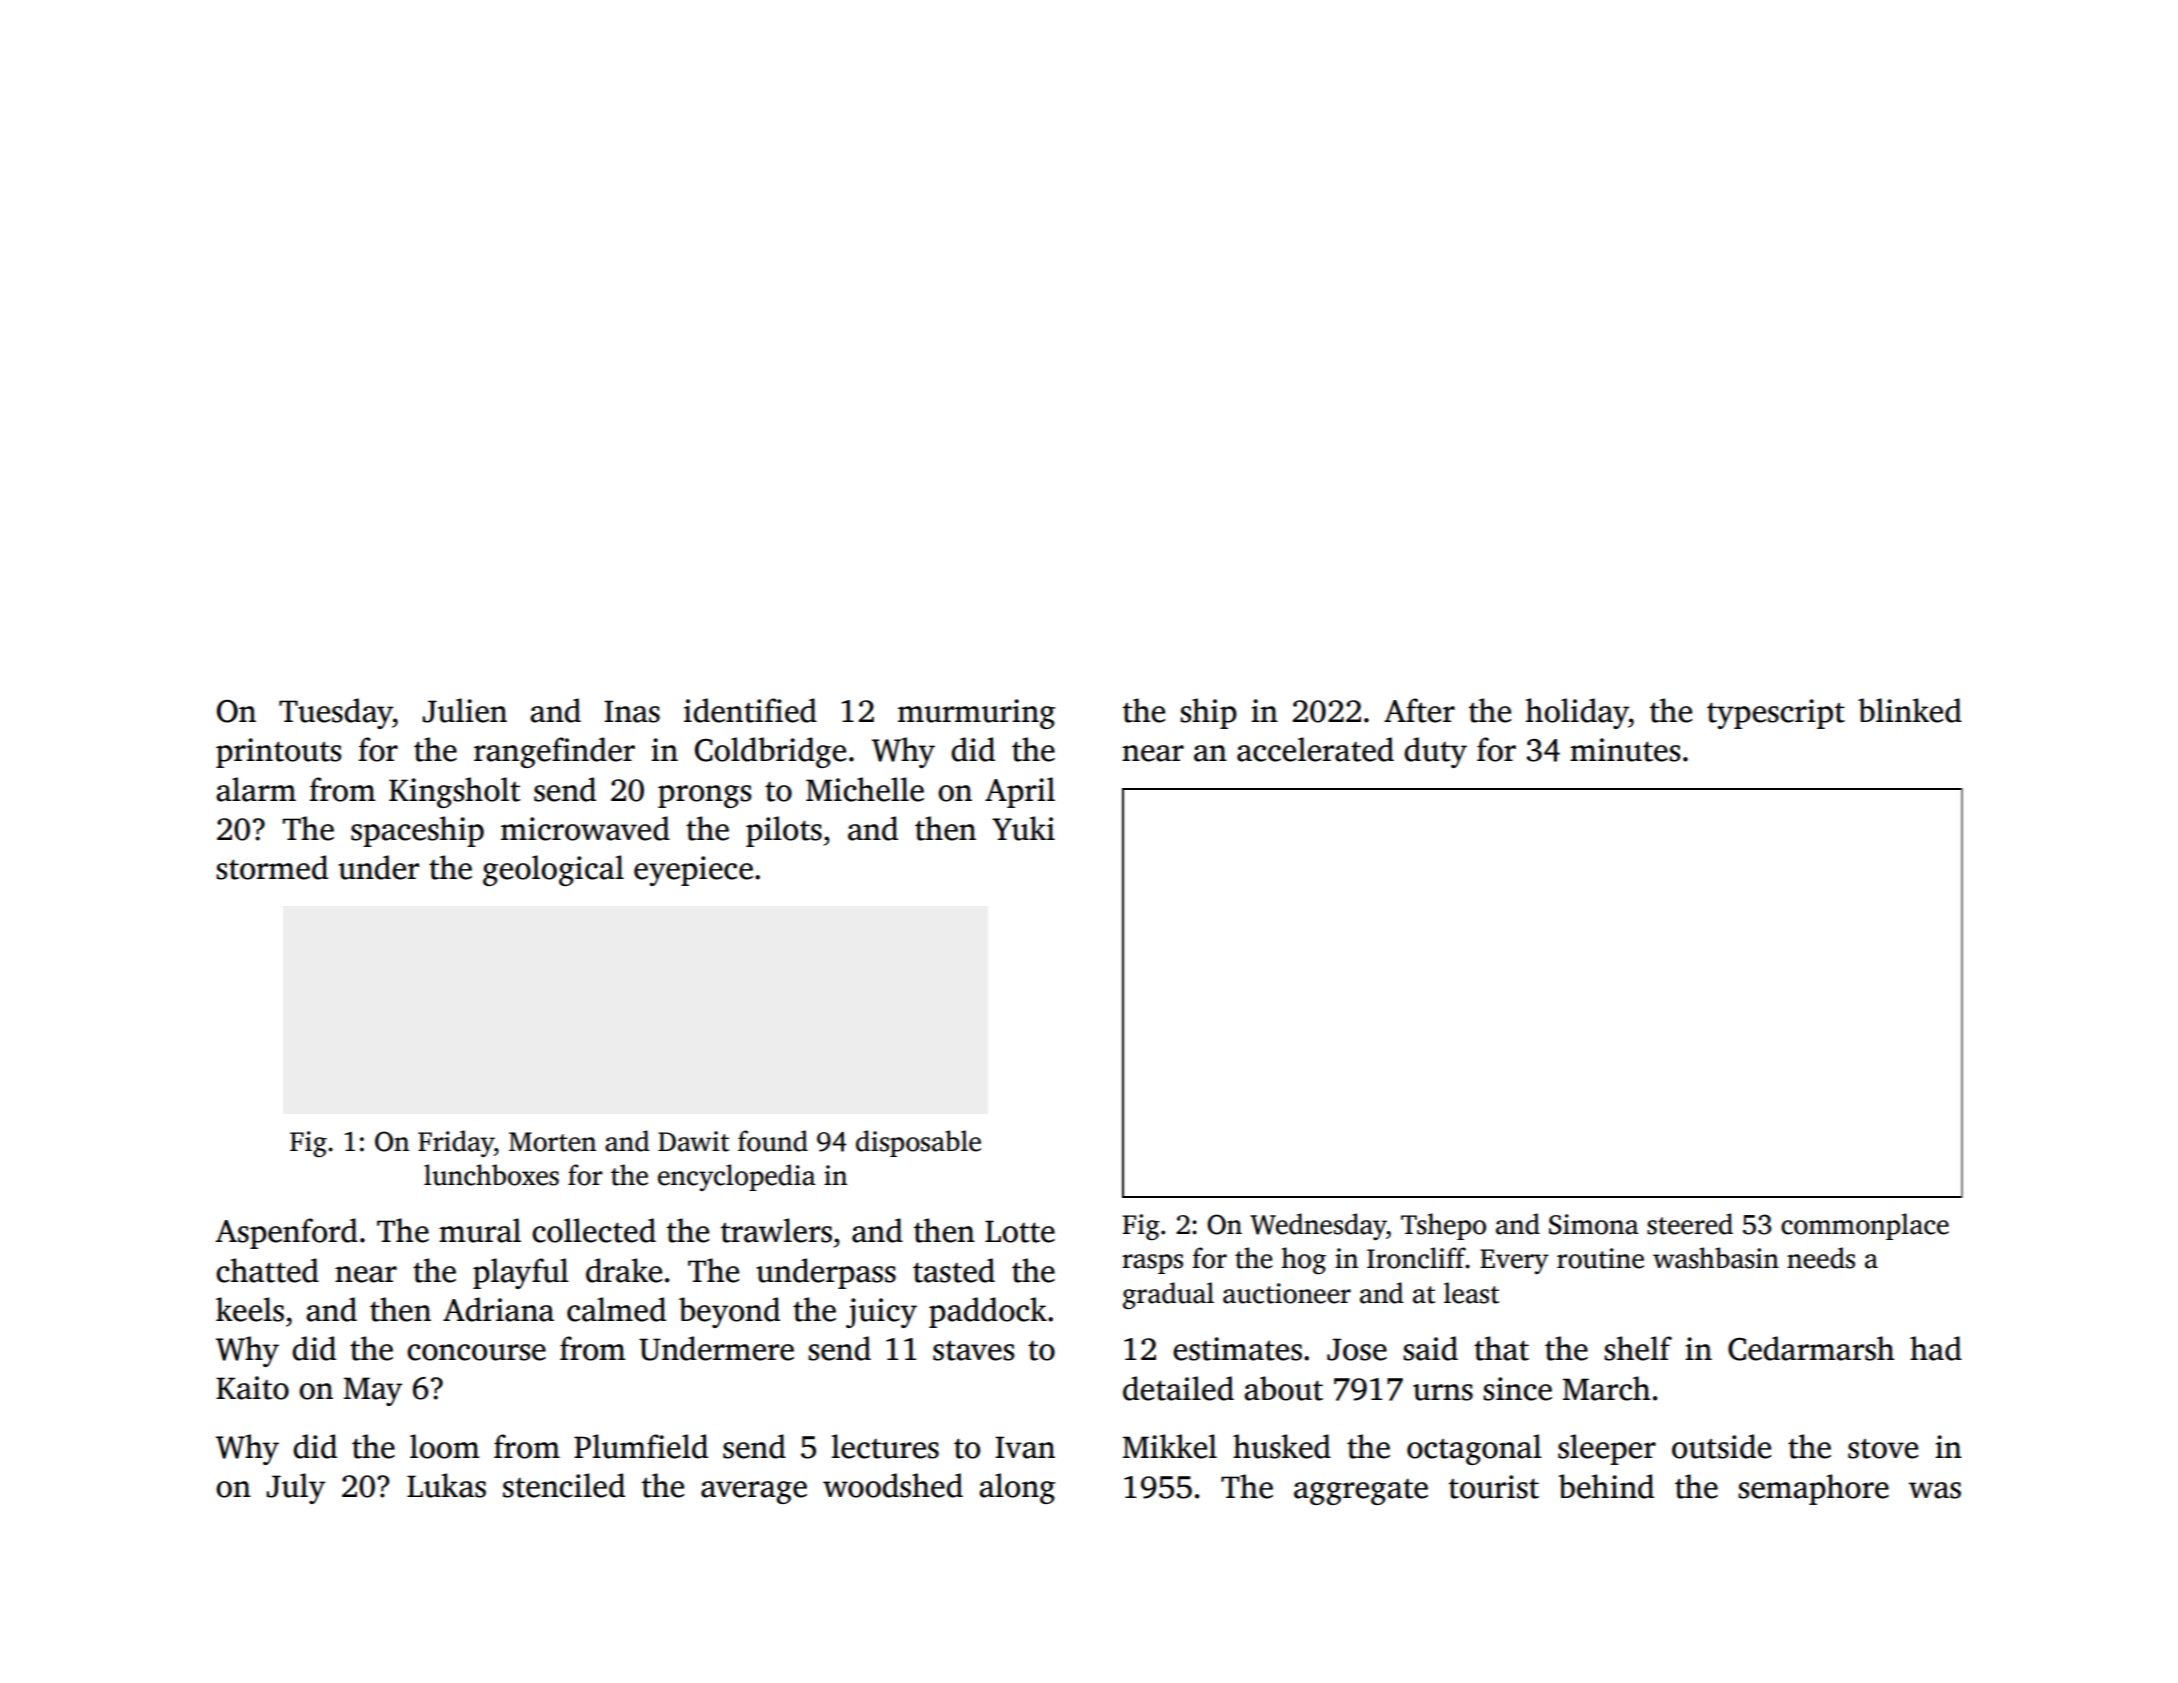 The image size is (2178, 1683). What do you see at coordinates (737, 1177) in the screenshot?
I see `encyclopedia` at bounding box center [737, 1177].
